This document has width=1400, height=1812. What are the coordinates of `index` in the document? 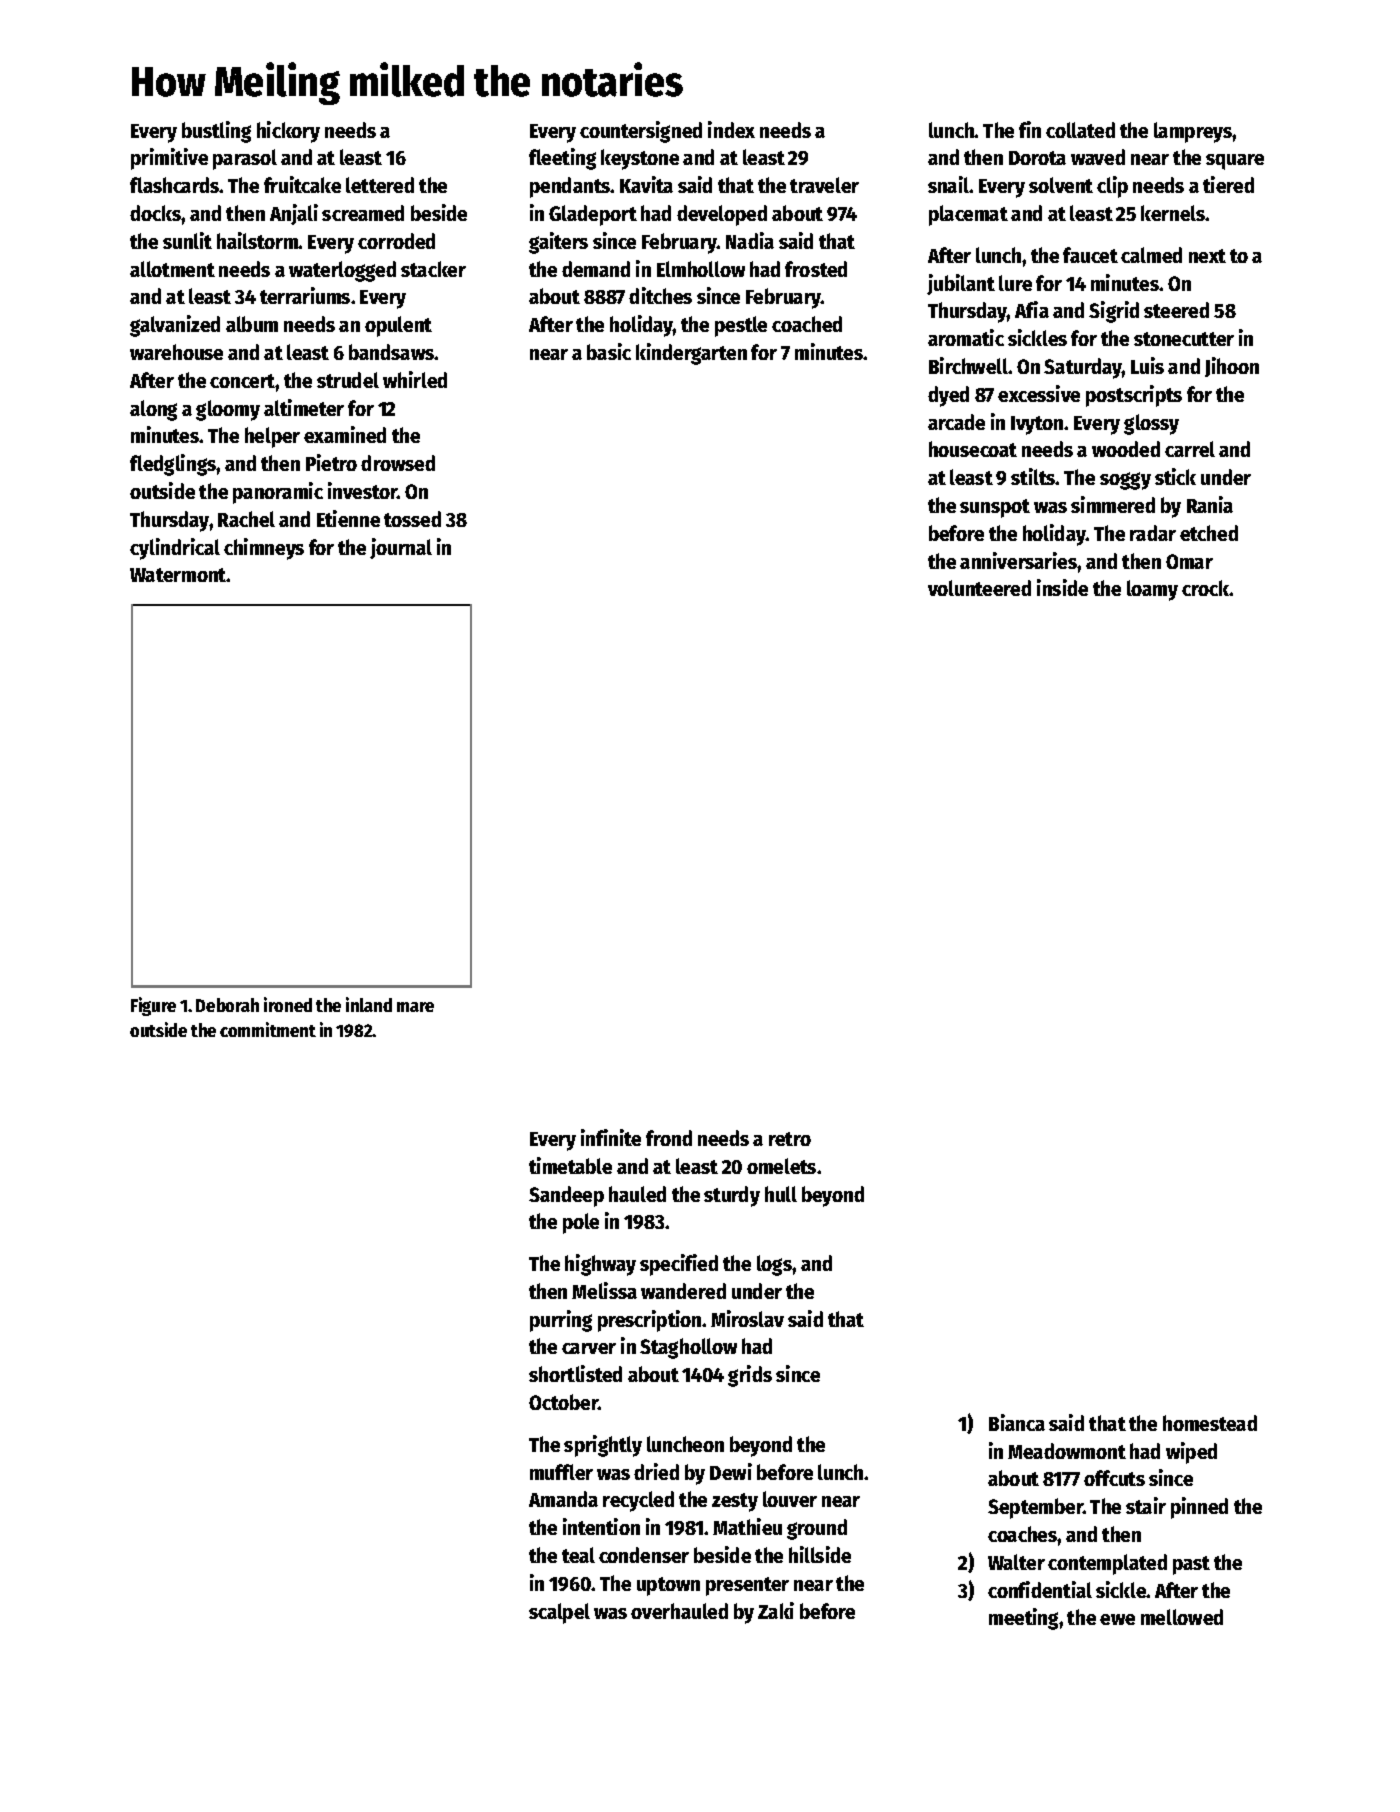 It's located at (731, 129).
